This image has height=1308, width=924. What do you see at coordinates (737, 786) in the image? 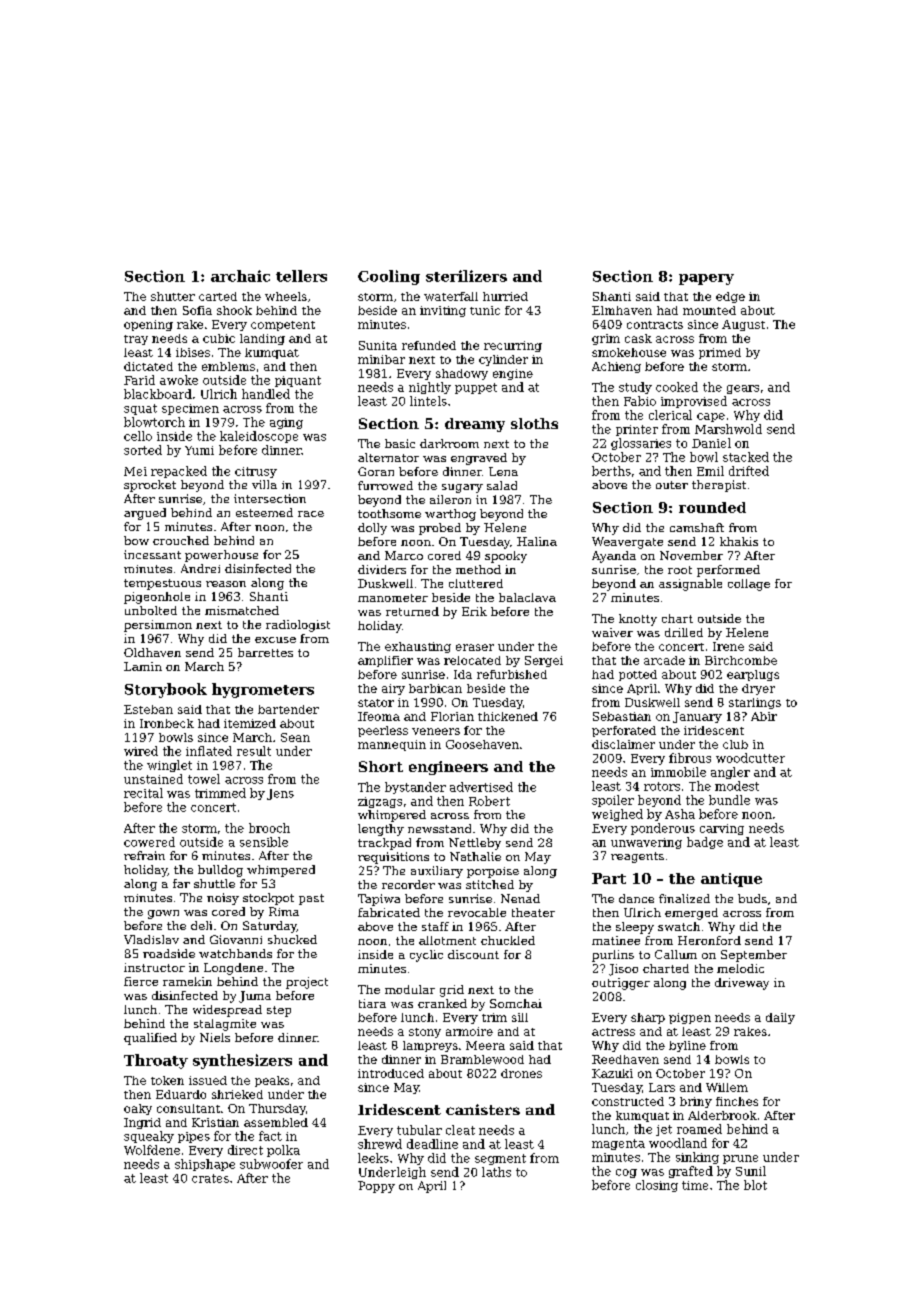
I see `modest` at bounding box center [737, 786].
